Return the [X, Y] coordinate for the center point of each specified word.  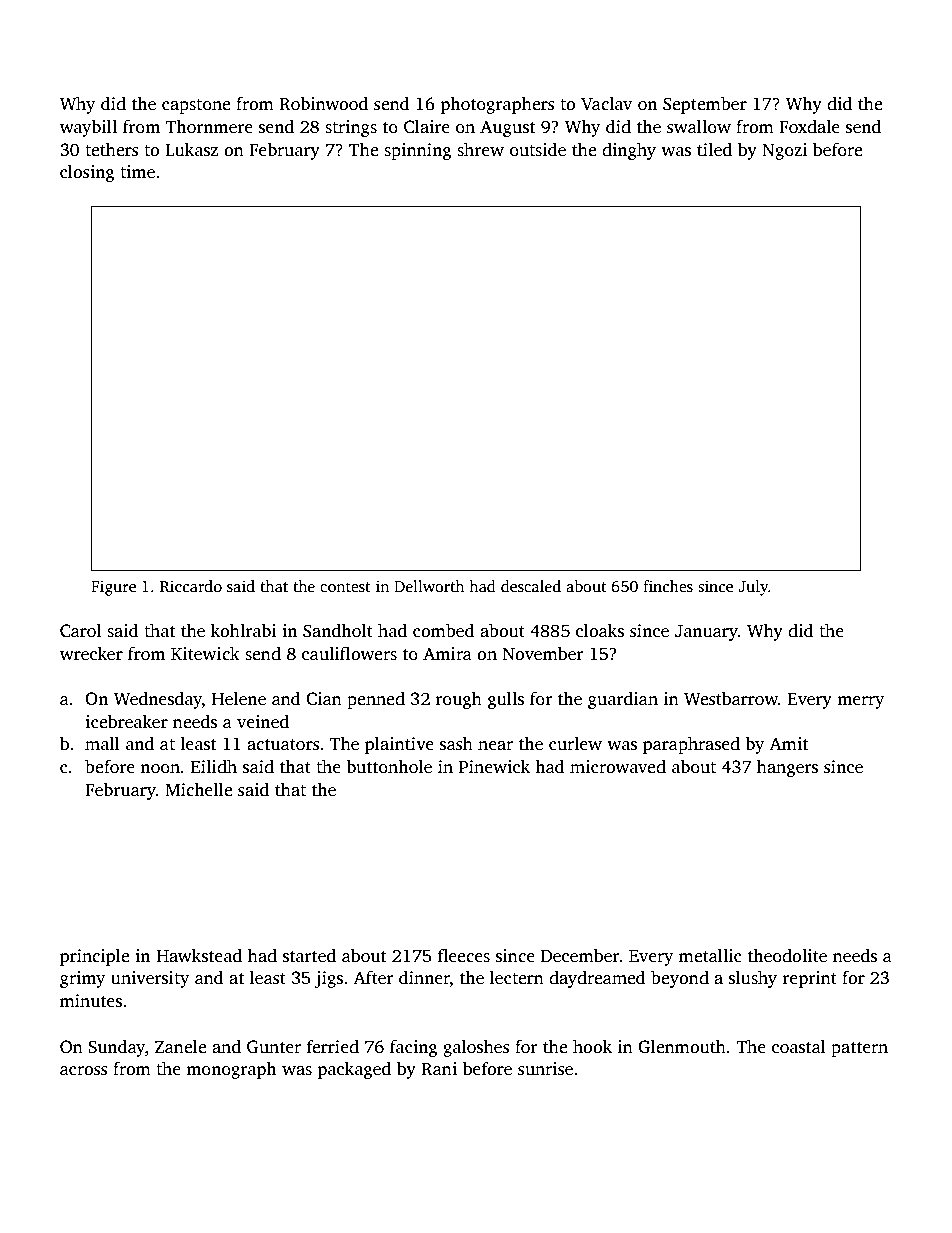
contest [345, 587]
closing [87, 173]
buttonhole [389, 767]
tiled [714, 150]
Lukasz [191, 150]
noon [160, 769]
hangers [787, 768]
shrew [480, 150]
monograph [231, 1070]
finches [668, 586]
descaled [531, 586]
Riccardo [191, 586]
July [753, 588]
